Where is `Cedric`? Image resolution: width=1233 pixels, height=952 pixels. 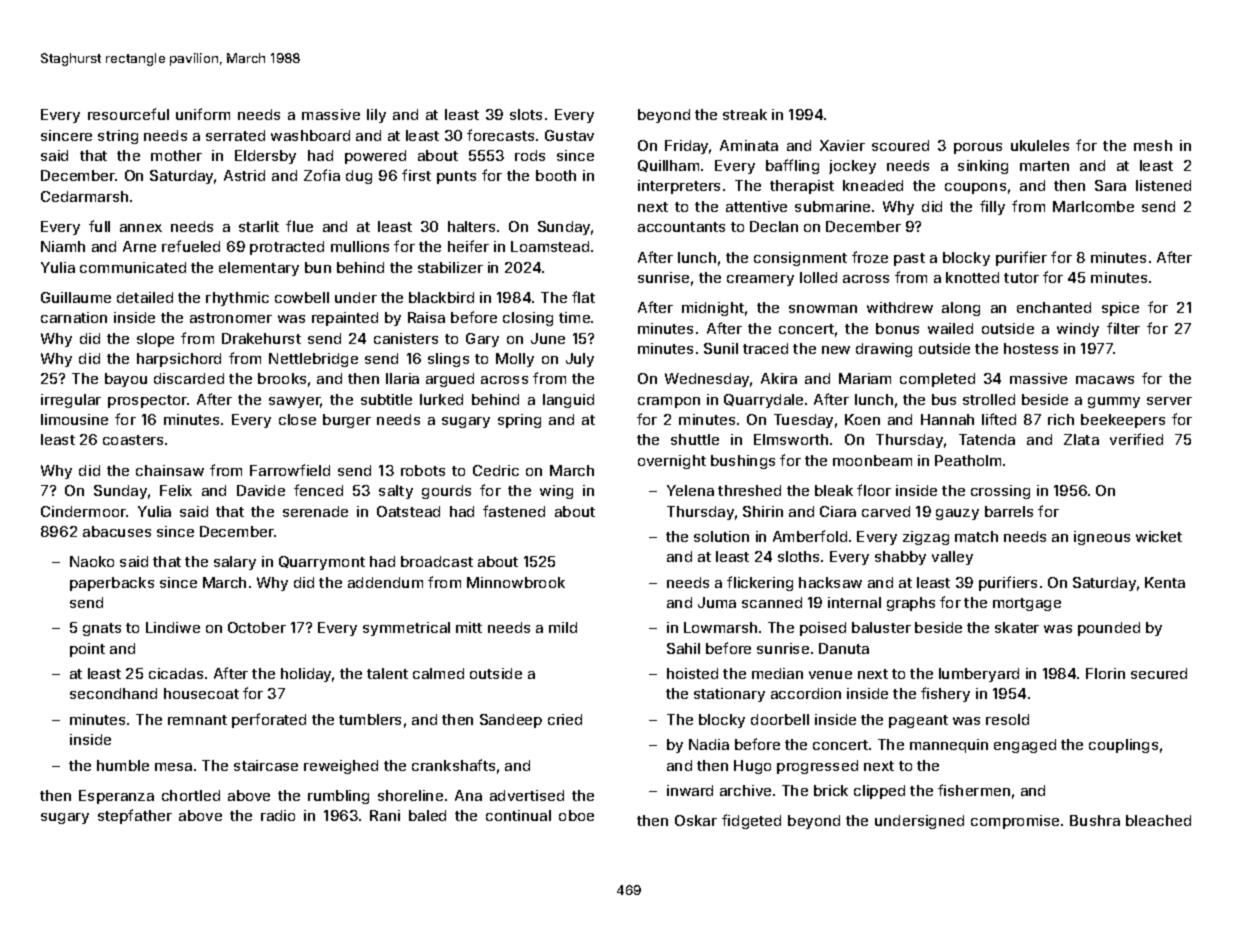 Cedric is located at coordinates (496, 470).
